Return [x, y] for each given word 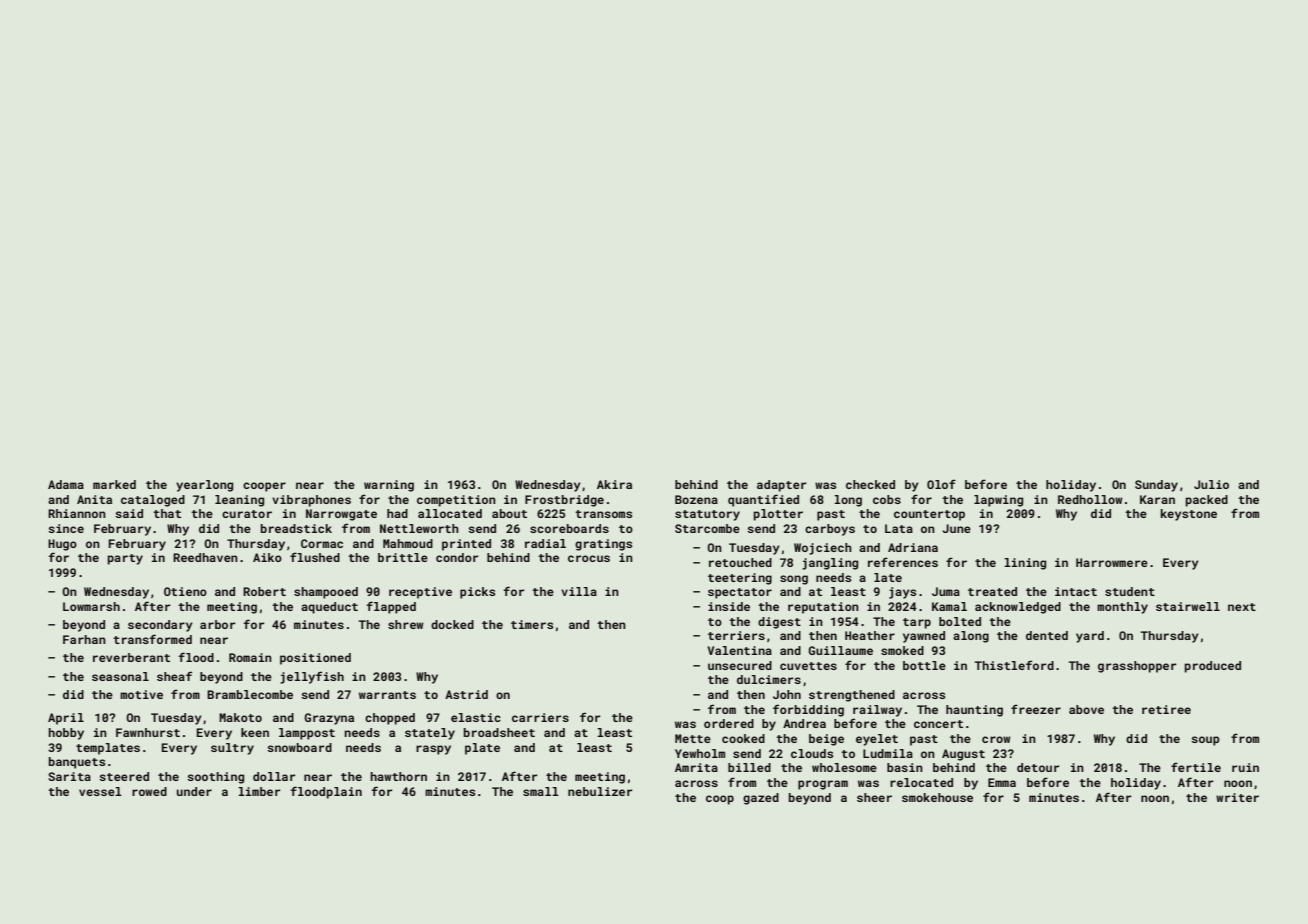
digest [779, 623]
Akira [614, 484]
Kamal [949, 606]
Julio [1211, 484]
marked [114, 484]
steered [124, 776]
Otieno [185, 591]
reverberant [131, 657]
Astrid [466, 694]
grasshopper [1137, 667]
